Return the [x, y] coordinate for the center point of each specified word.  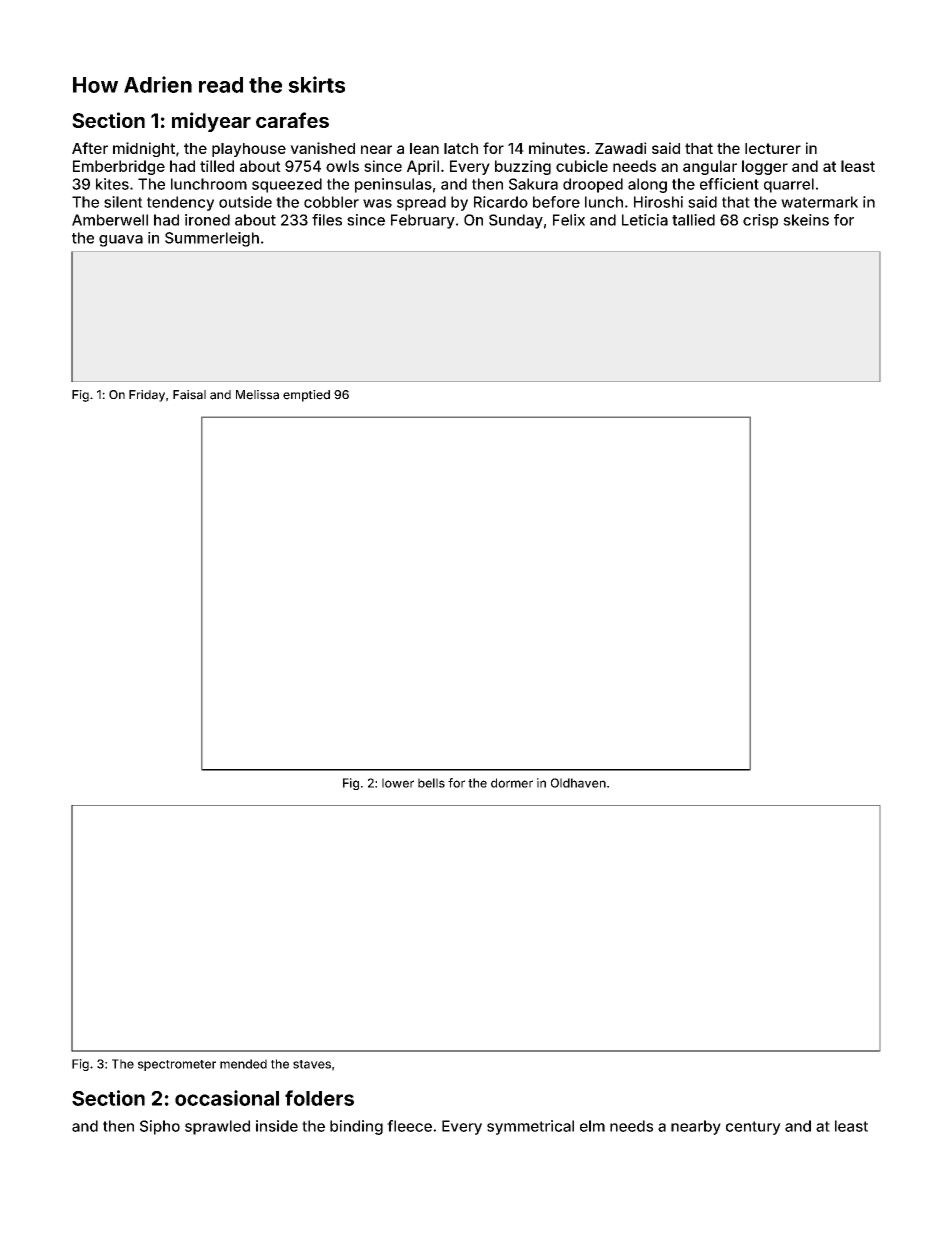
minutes [557, 148]
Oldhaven [578, 783]
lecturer [773, 148]
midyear [211, 122]
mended [243, 1064]
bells [431, 783]
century [753, 1128]
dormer [512, 783]
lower [398, 783]
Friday [147, 396]
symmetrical [530, 1127]
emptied [306, 396]
